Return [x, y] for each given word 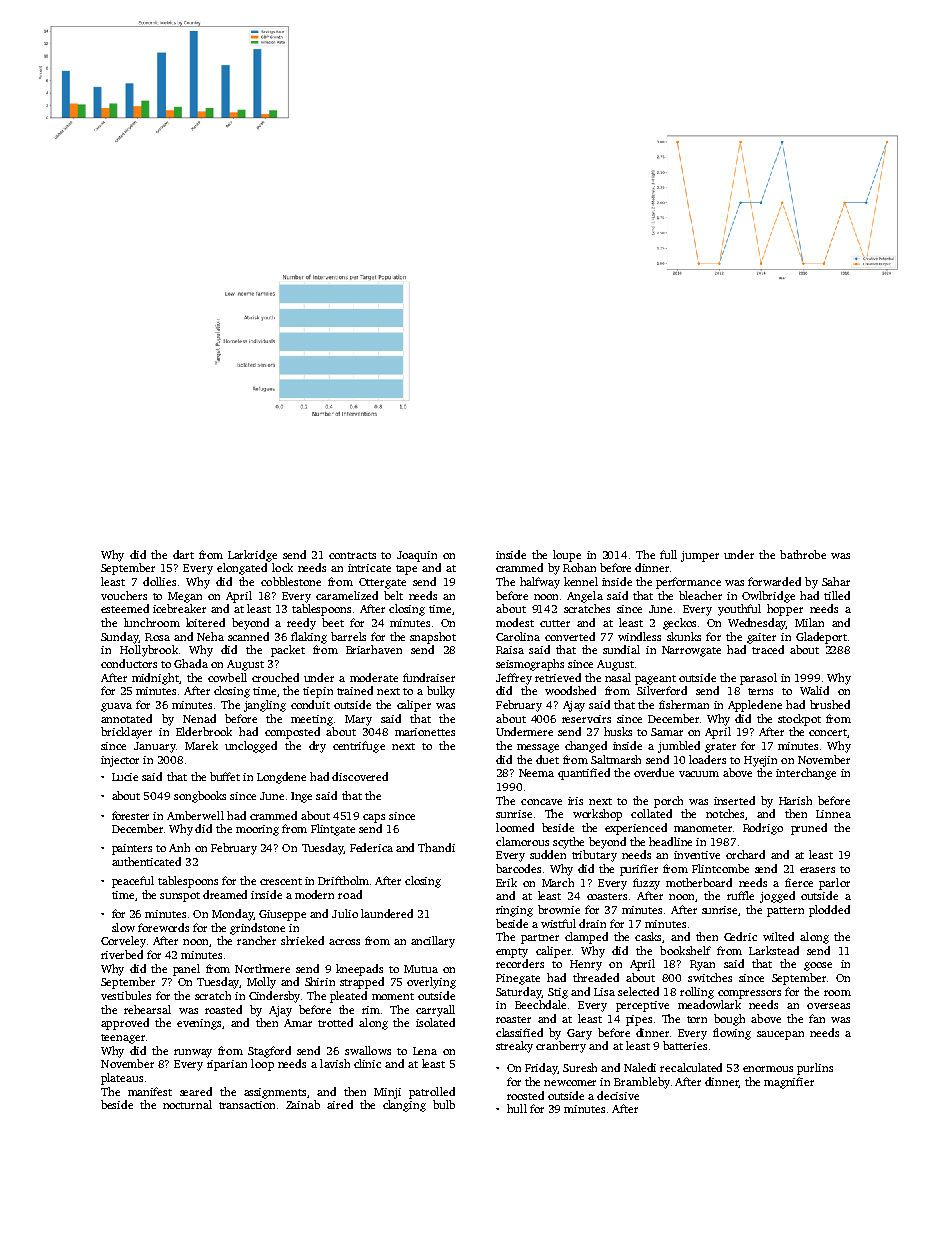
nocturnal [187, 1104]
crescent [281, 881]
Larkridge [252, 556]
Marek [201, 745]
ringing [514, 911]
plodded [829, 911]
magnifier [789, 1083]
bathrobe [803, 554]
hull [517, 1108]
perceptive [642, 1006]
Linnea [833, 814]
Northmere [262, 968]
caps [374, 818]
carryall [435, 1011]
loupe [567, 556]
